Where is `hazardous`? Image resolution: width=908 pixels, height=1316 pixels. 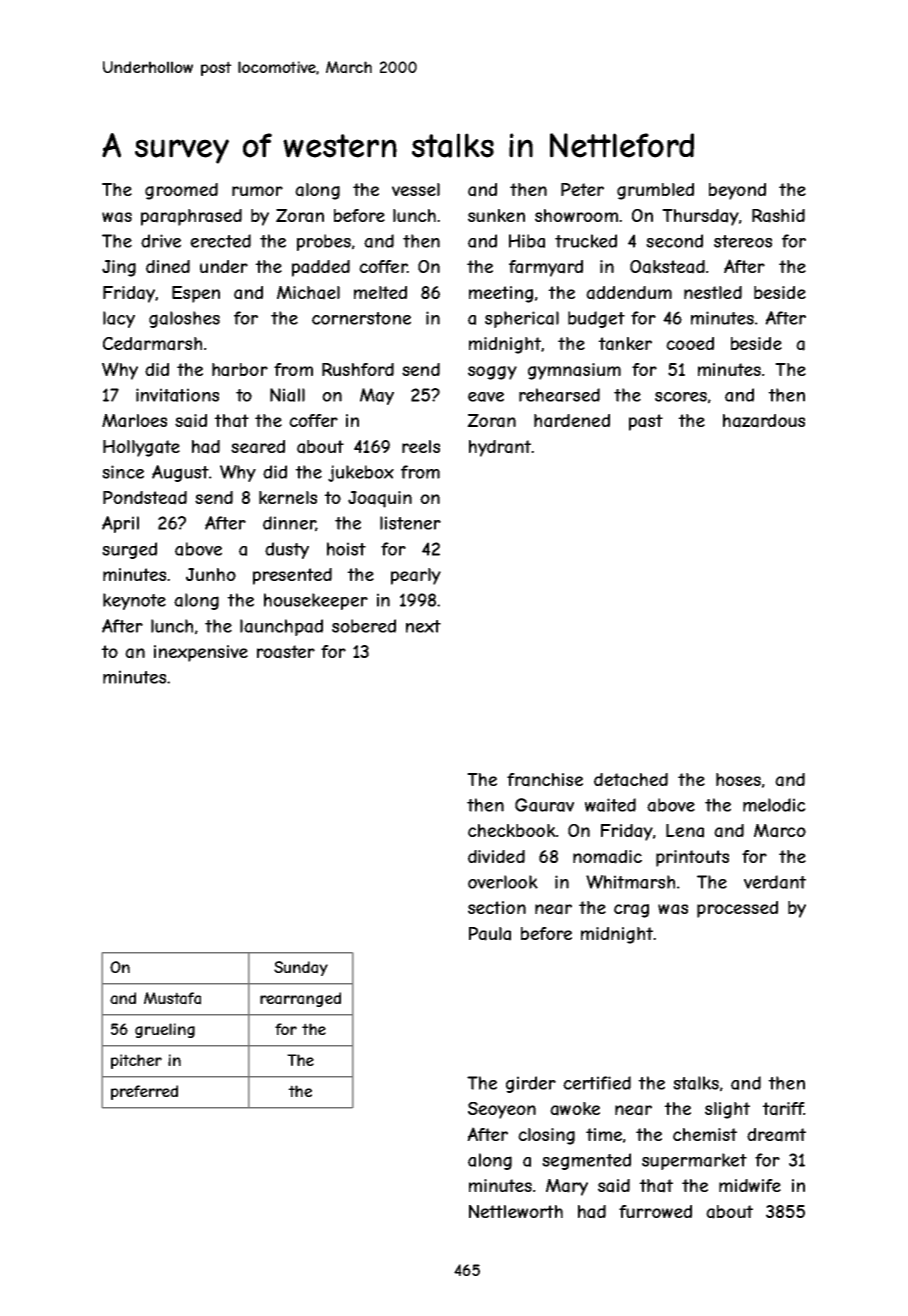
hazardous is located at coordinates (764, 421).
